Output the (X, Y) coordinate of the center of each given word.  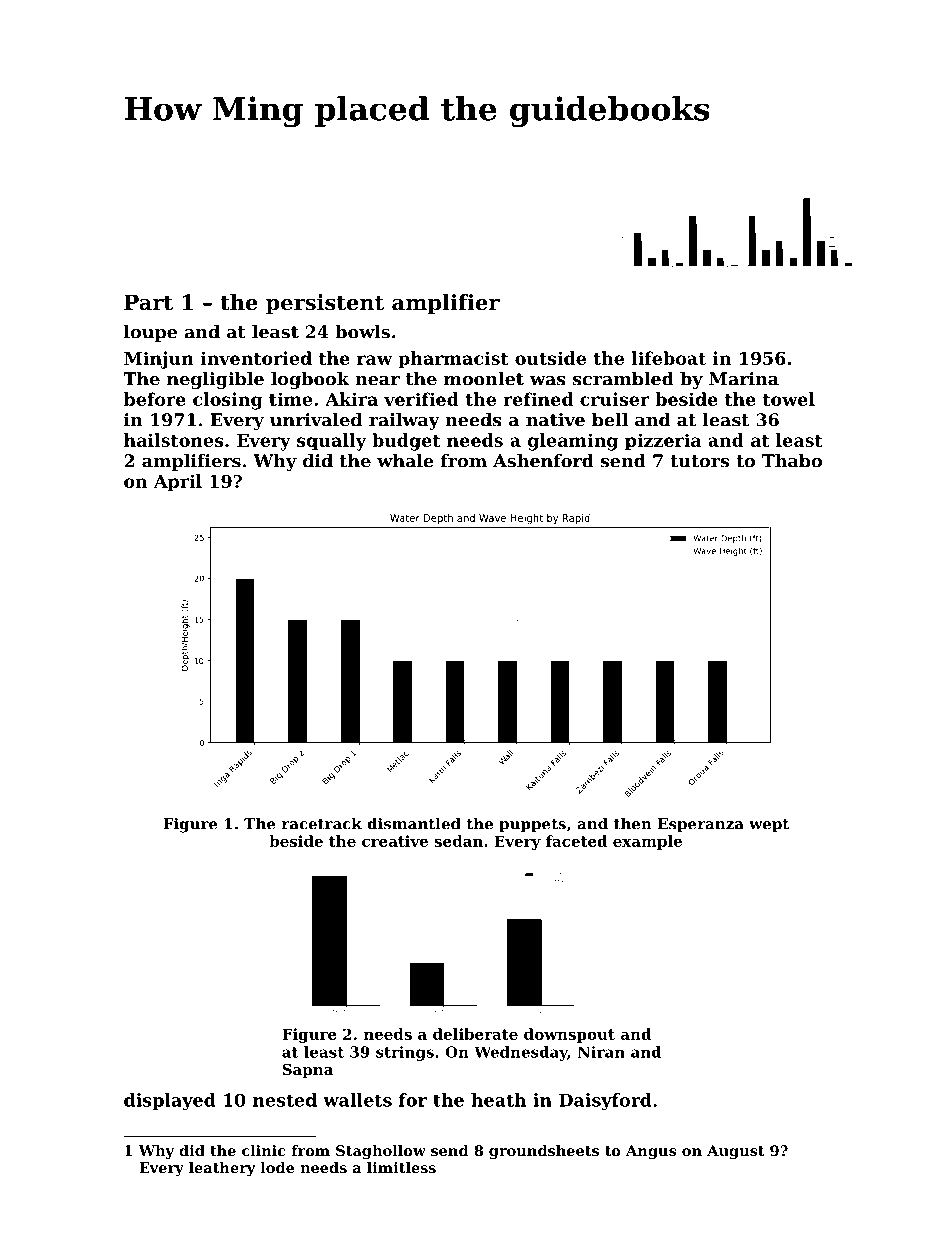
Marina (744, 379)
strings (405, 1053)
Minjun (159, 360)
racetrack (322, 824)
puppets (532, 826)
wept (769, 826)
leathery (222, 1169)
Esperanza (701, 825)
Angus (651, 1152)
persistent (325, 304)
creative (395, 841)
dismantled (414, 824)
